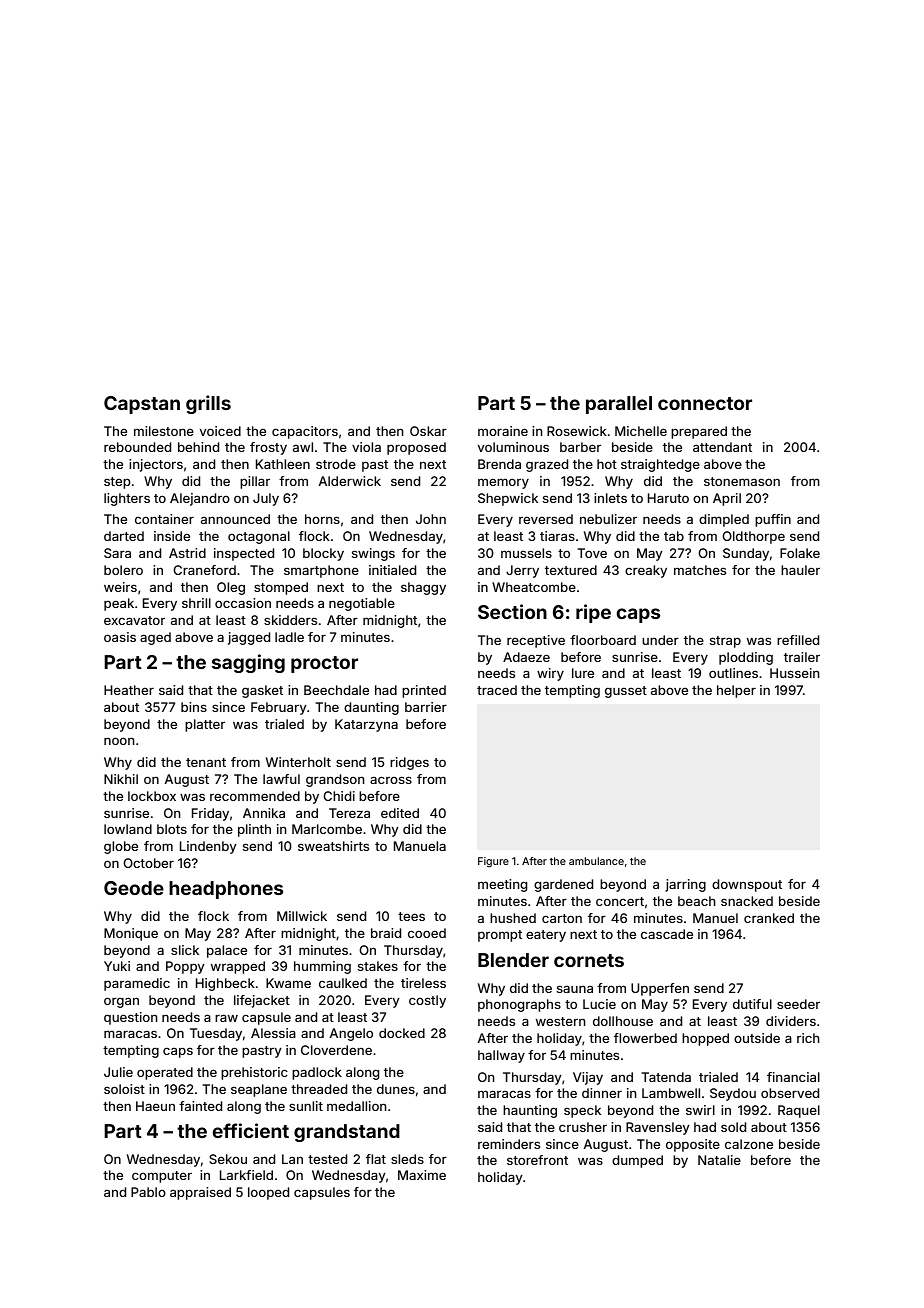  What do you see at coordinates (281, 779) in the image?
I see `lawful` at bounding box center [281, 779].
